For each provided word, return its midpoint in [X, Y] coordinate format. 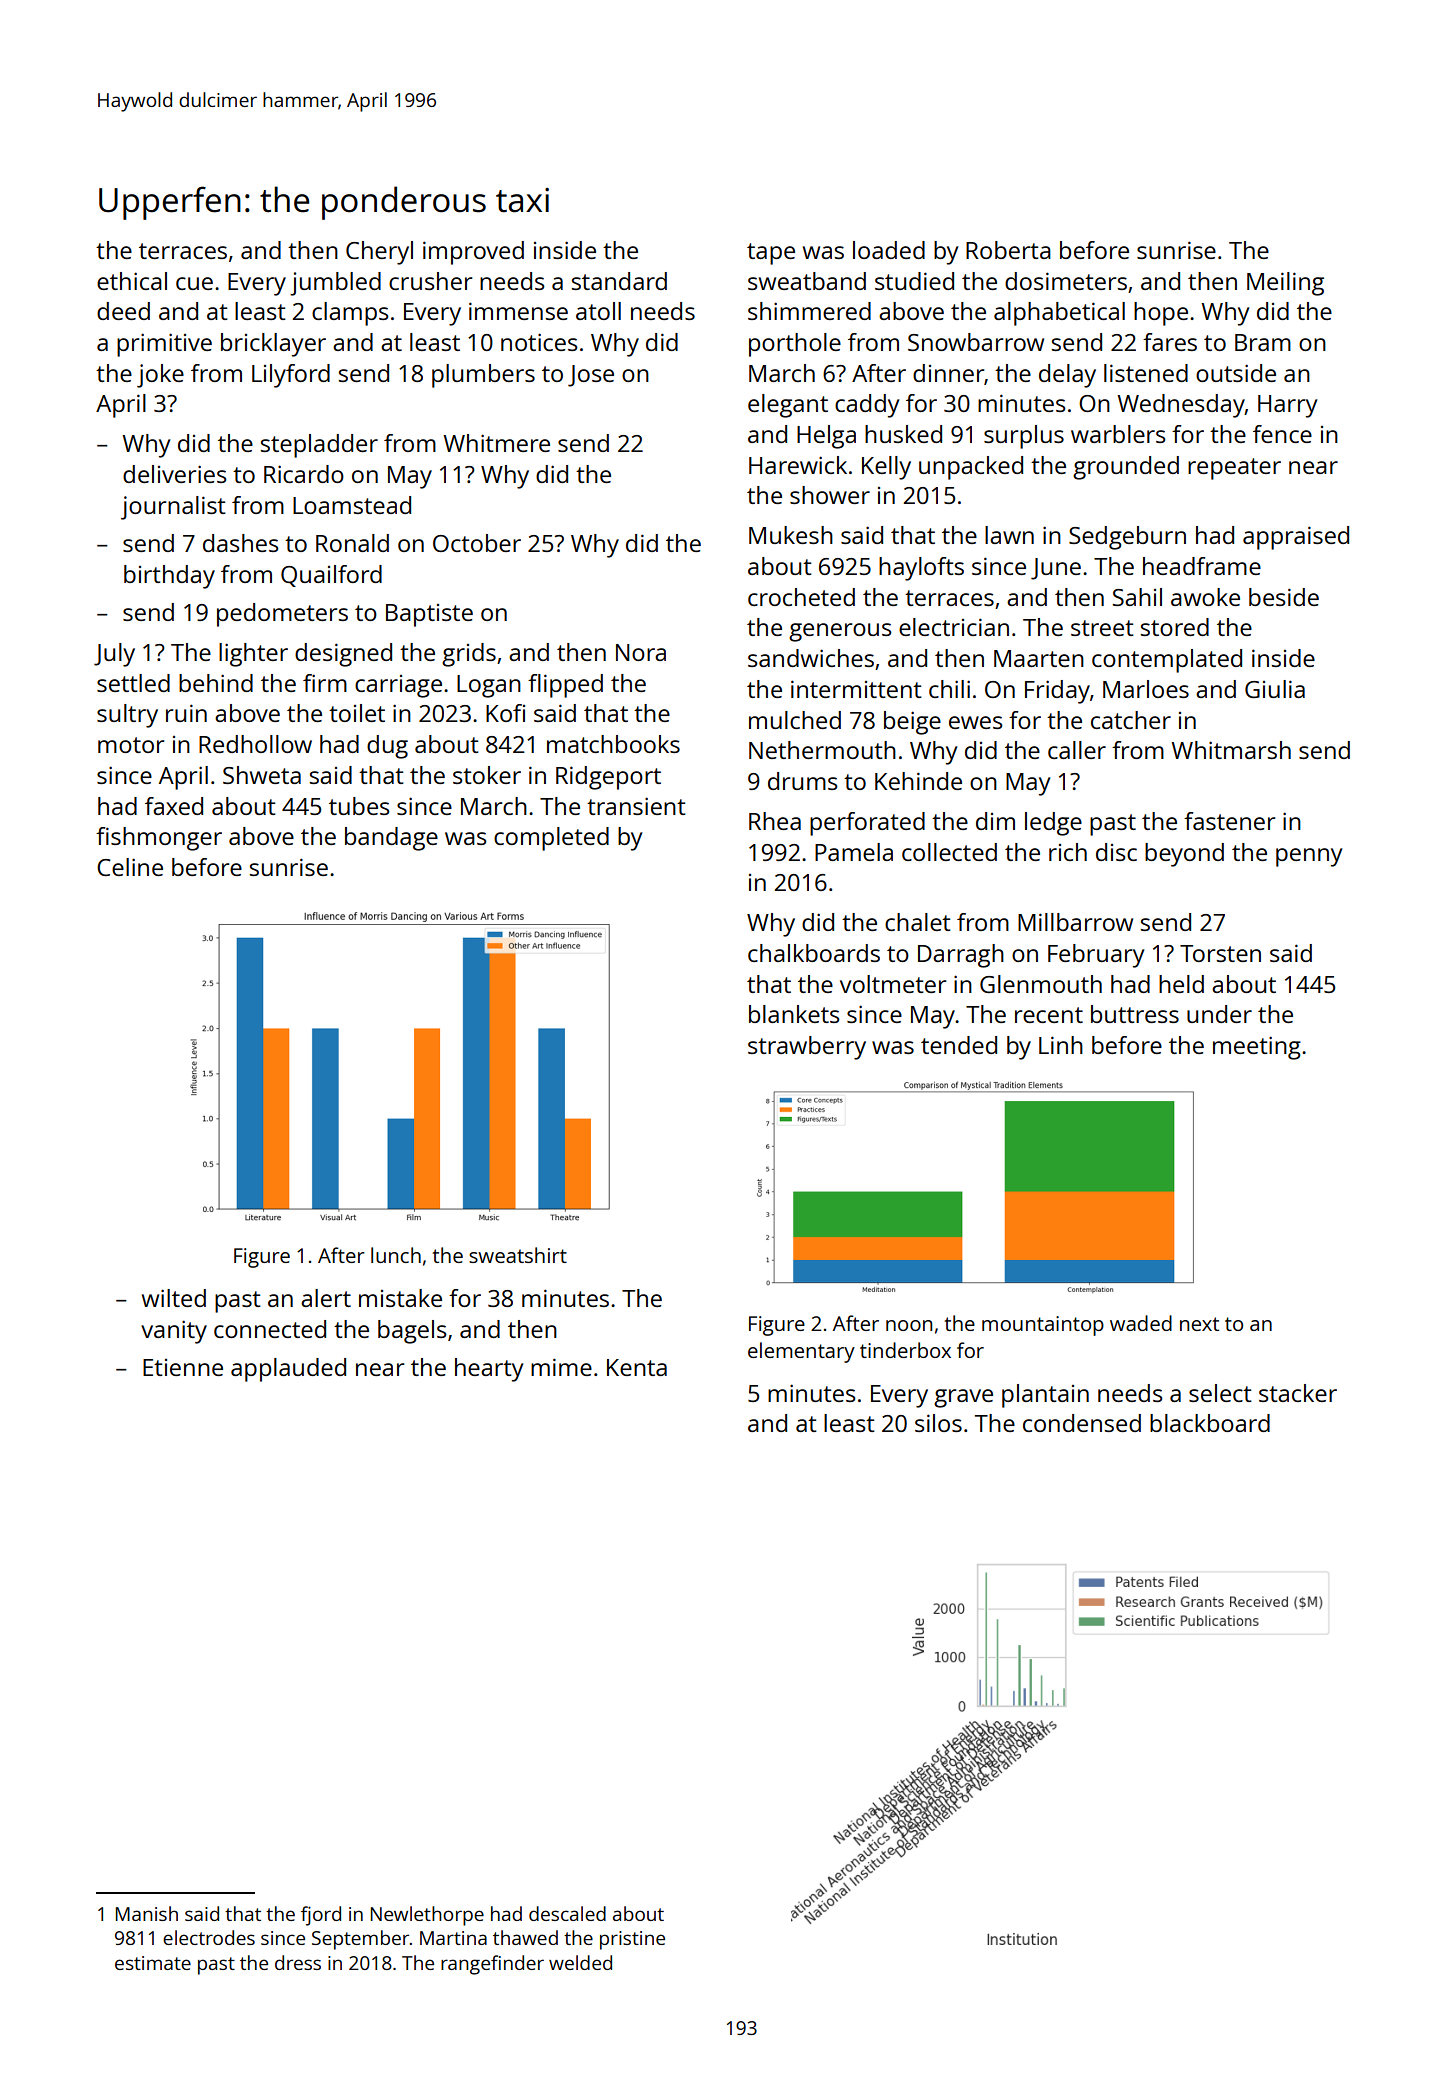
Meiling [1285, 284]
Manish [147, 1913]
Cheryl [379, 253]
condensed [1082, 1423]
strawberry [807, 1048]
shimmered [809, 311]
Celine [130, 867]
